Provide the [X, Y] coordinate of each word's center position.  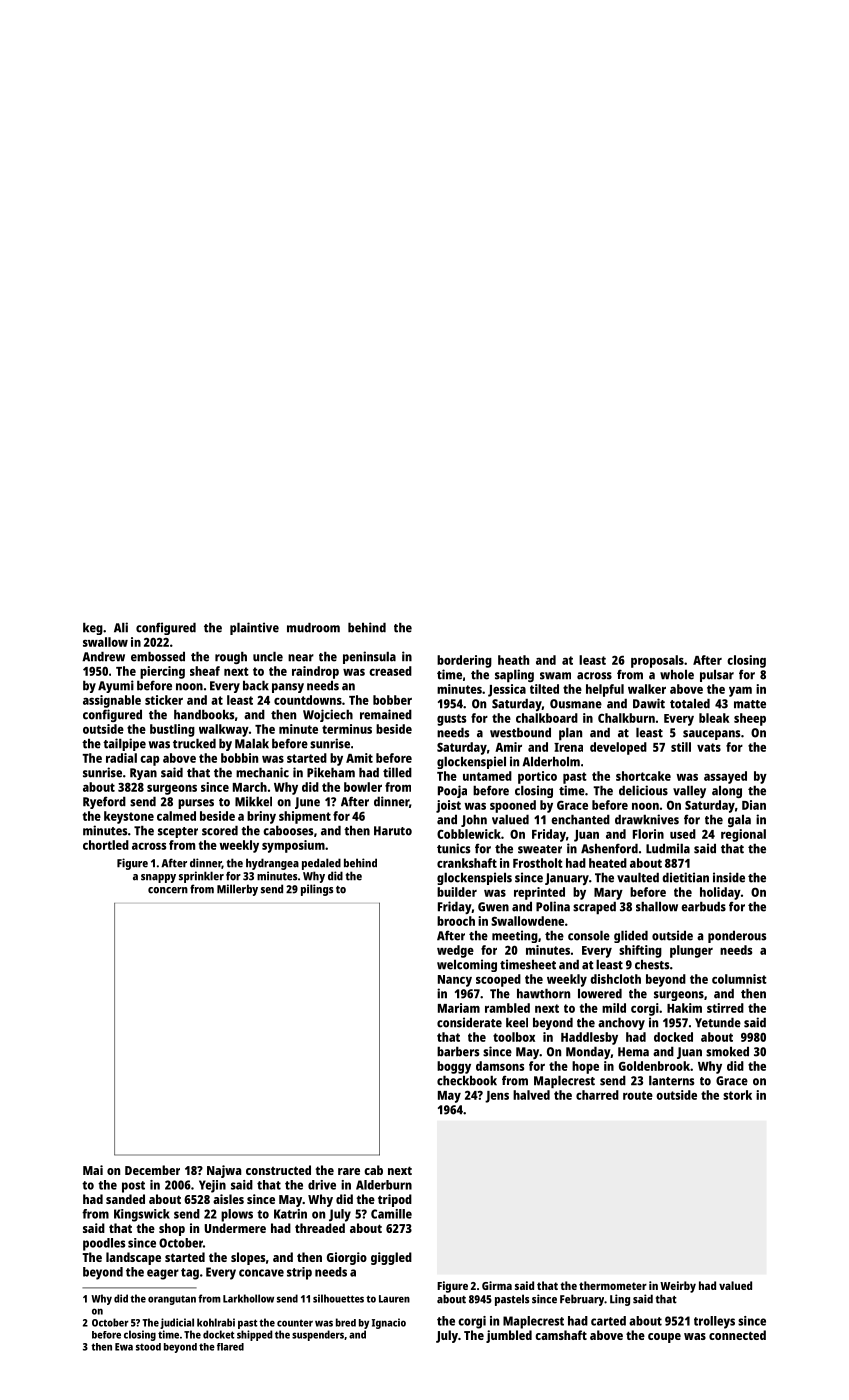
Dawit [649, 703]
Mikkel [253, 801]
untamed [487, 776]
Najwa [224, 1171]
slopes [248, 1258]
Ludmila [668, 848]
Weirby [678, 1287]
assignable [112, 701]
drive [322, 1185]
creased [390, 671]
